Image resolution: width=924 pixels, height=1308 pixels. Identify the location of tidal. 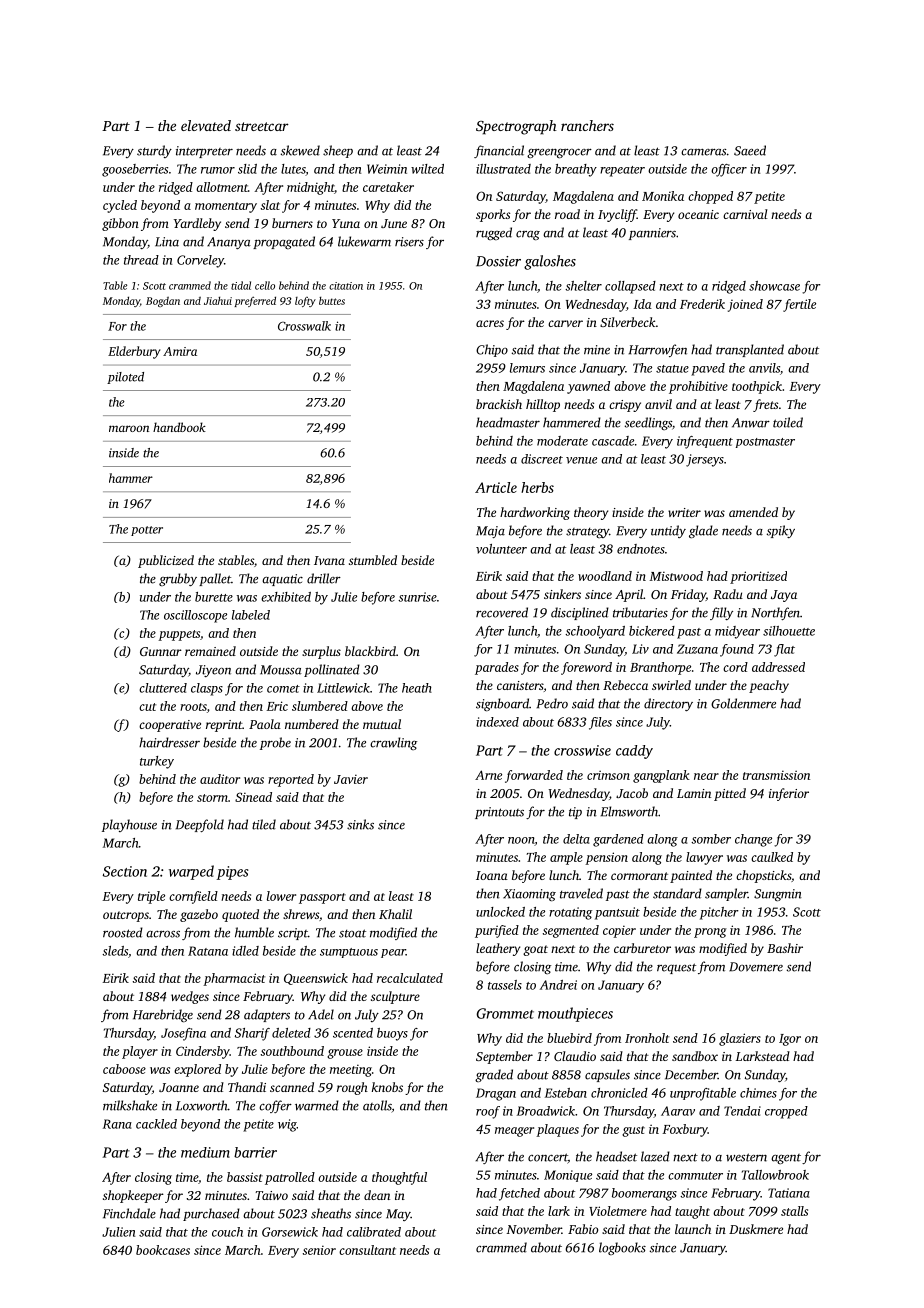
(241, 285).
